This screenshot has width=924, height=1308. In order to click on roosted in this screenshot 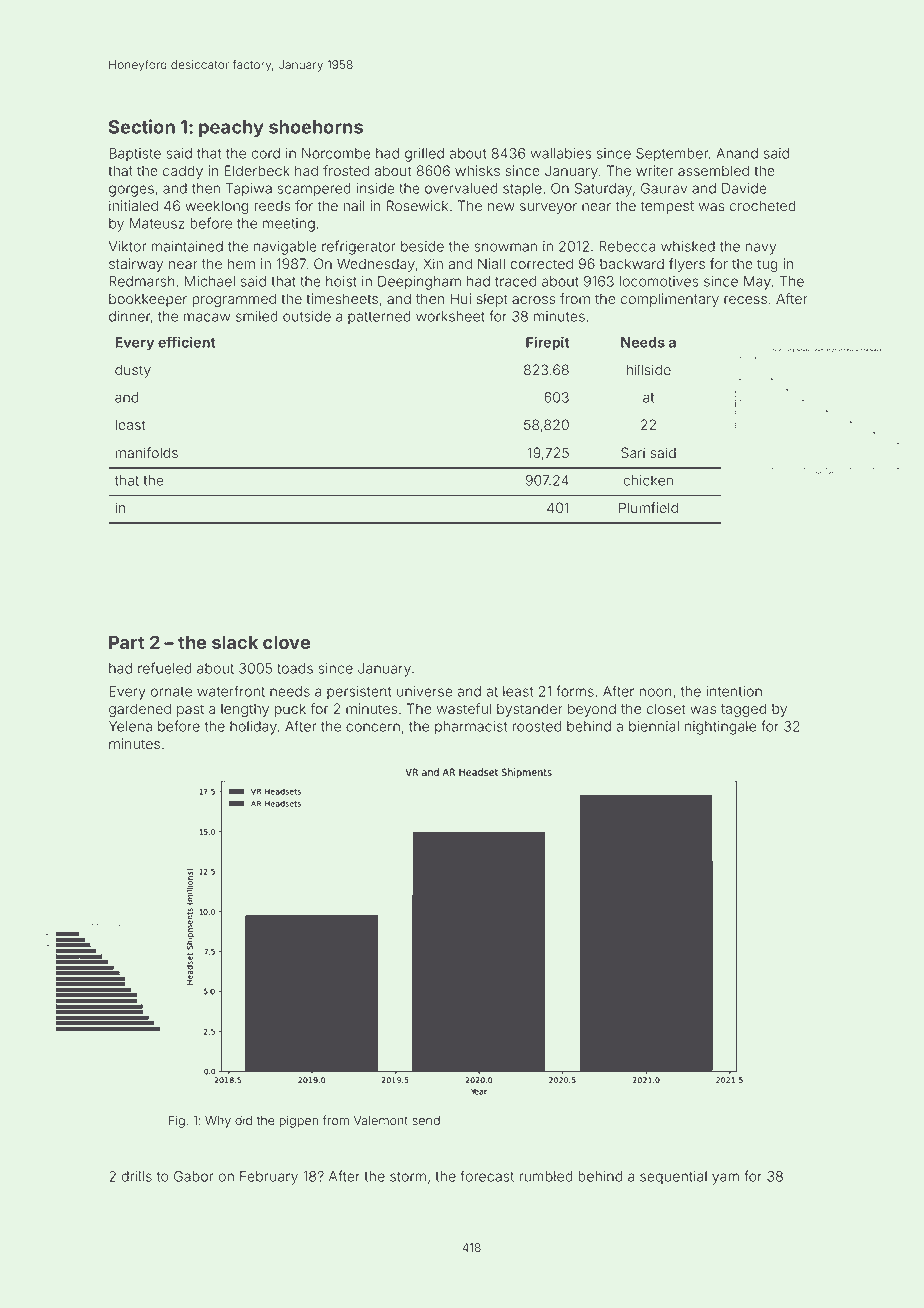, I will do `click(537, 726)`.
